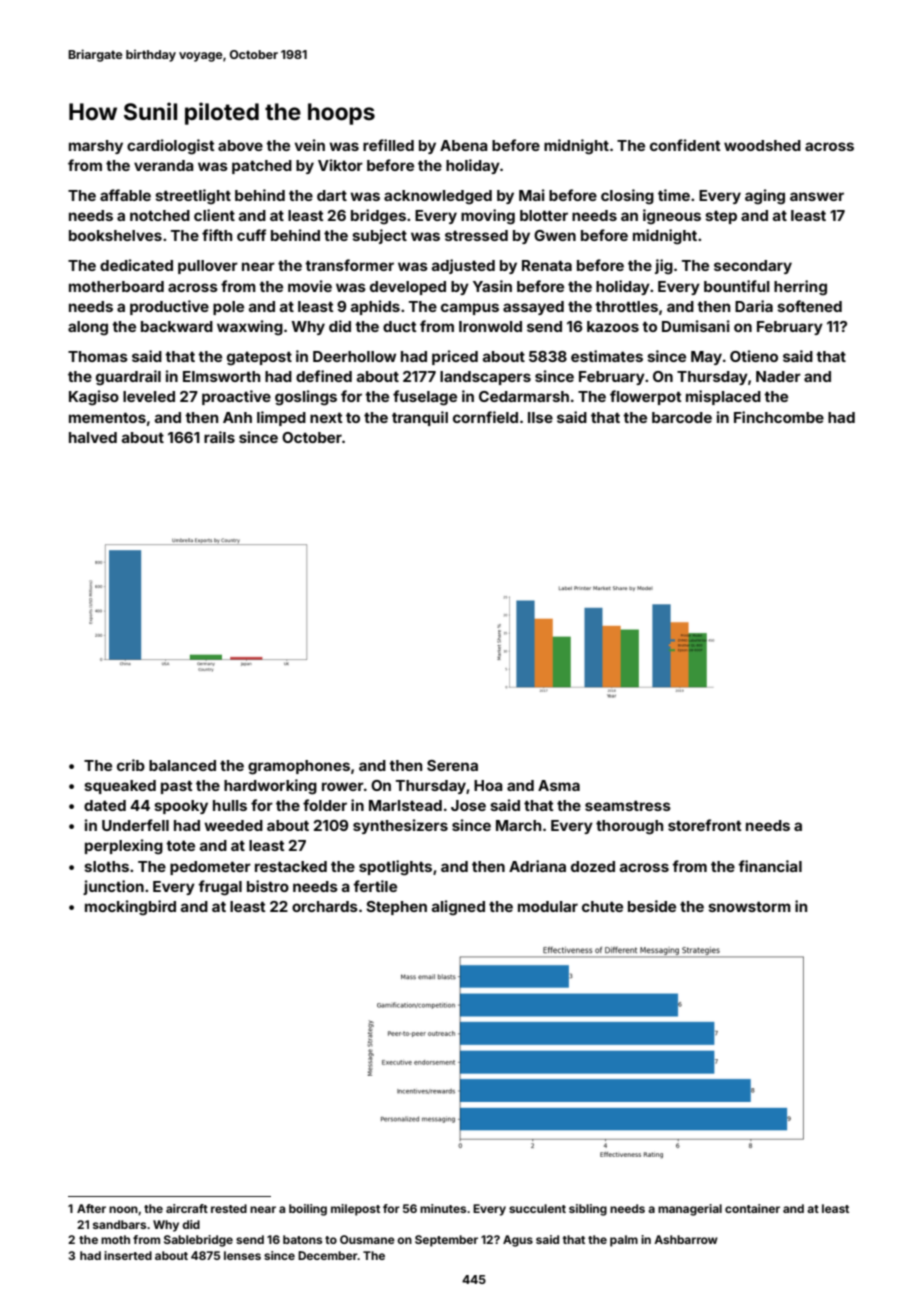 This document has width=924, height=1308. I want to click on Asma, so click(559, 785).
